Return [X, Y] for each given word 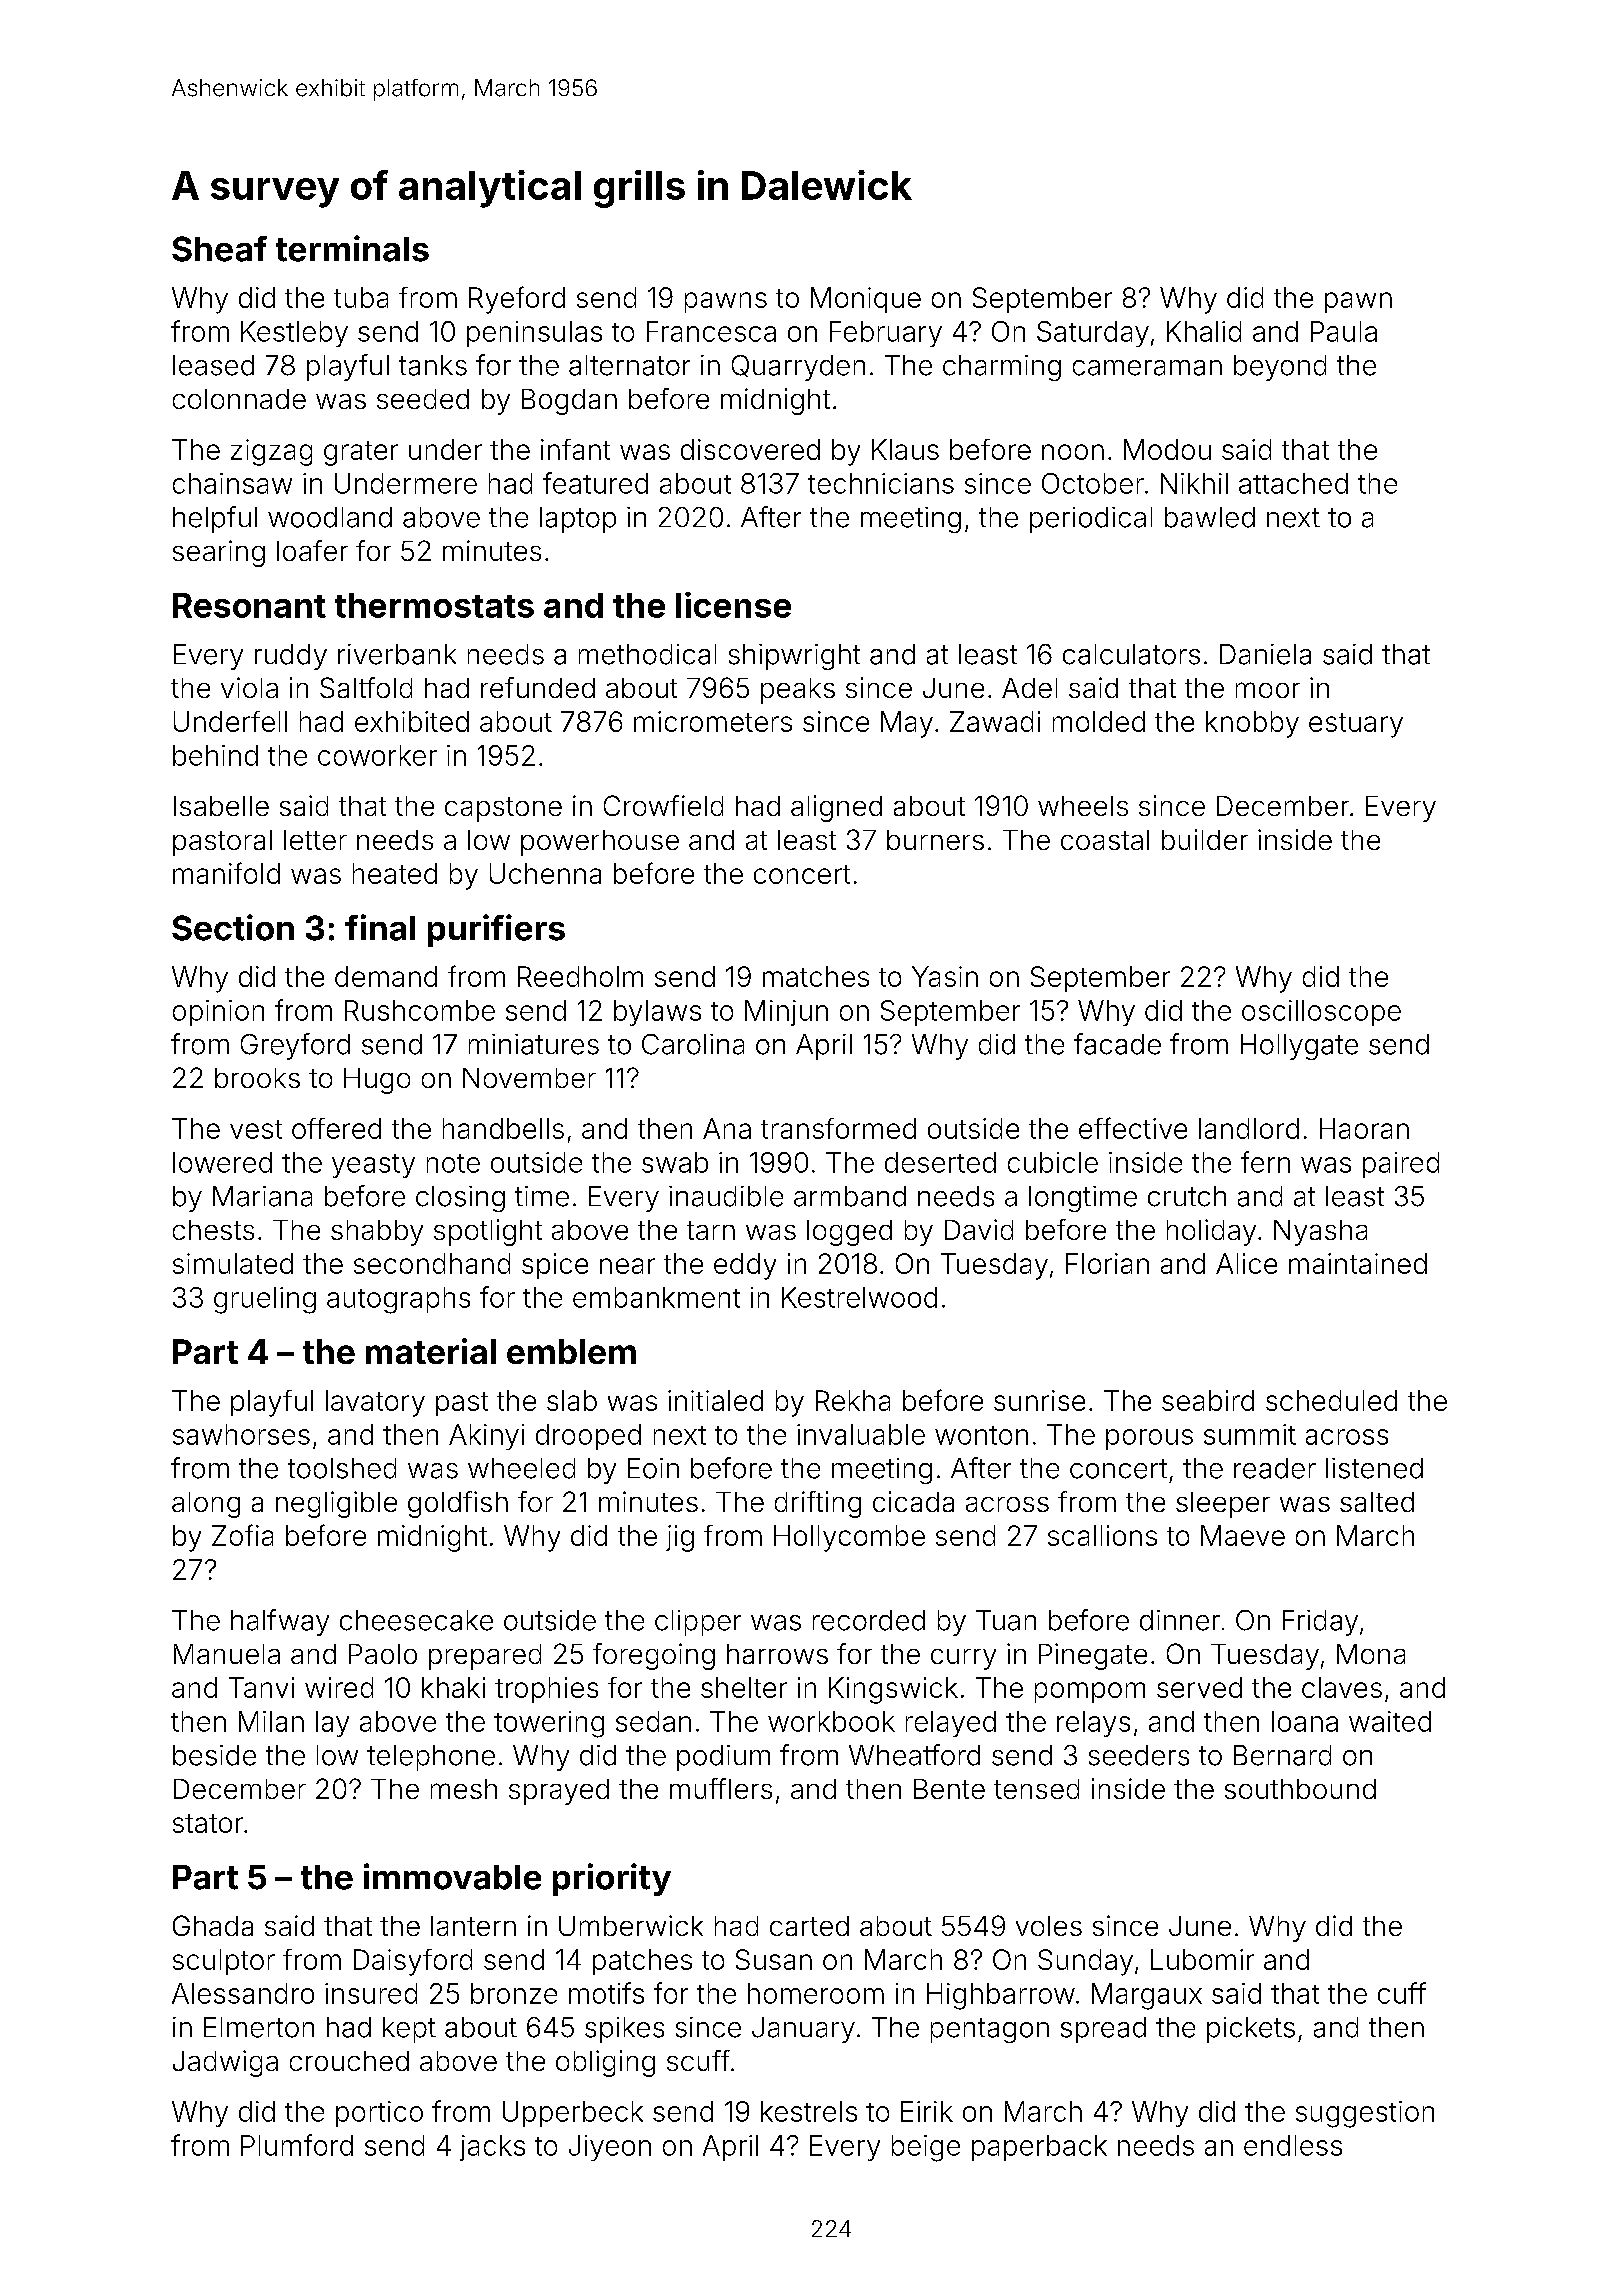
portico [379, 2114]
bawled [1210, 517]
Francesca [711, 331]
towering [549, 1724]
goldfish [458, 1504]
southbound [1300, 1789]
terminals [352, 248]
